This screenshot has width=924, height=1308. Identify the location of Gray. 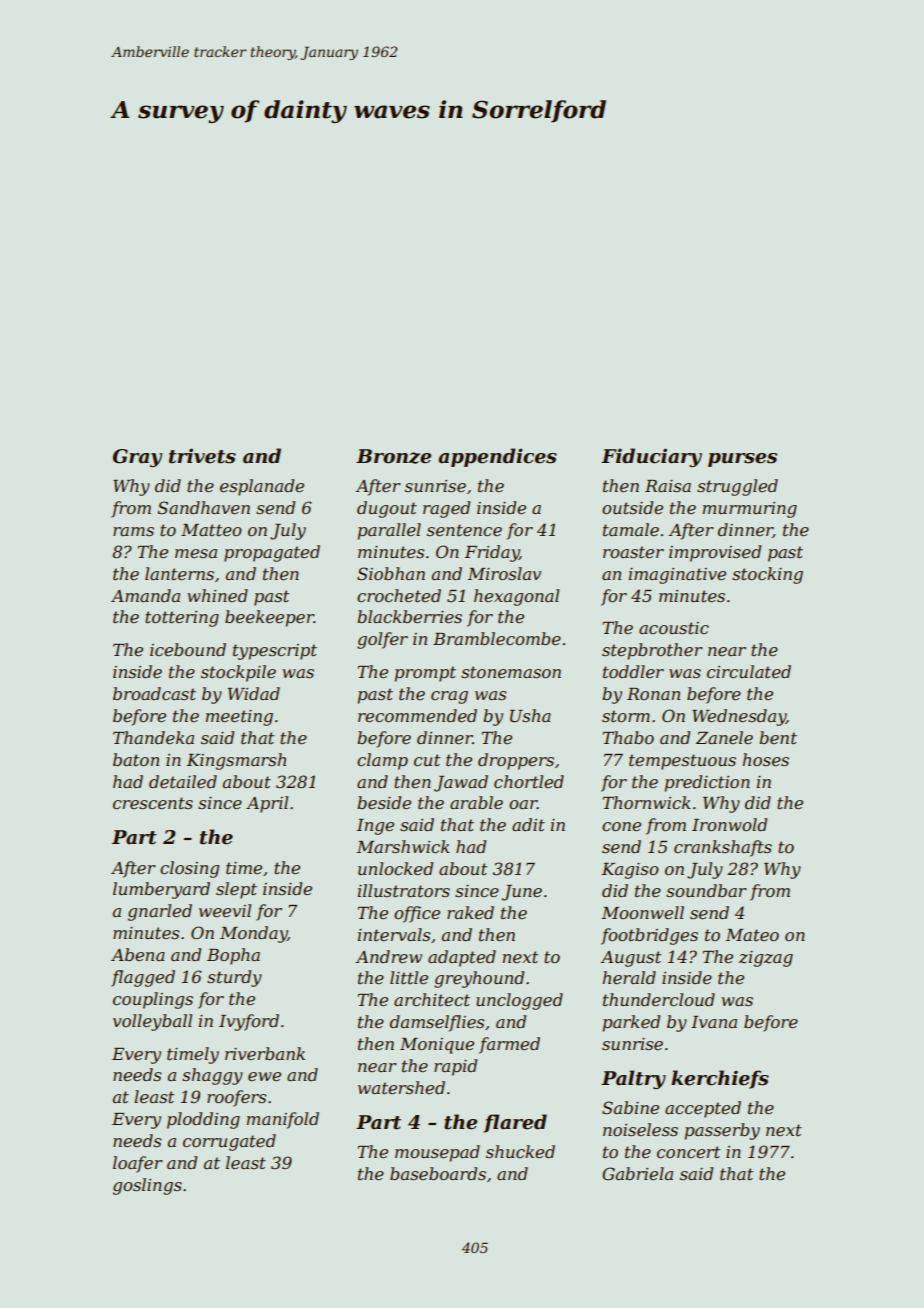
(137, 458).
